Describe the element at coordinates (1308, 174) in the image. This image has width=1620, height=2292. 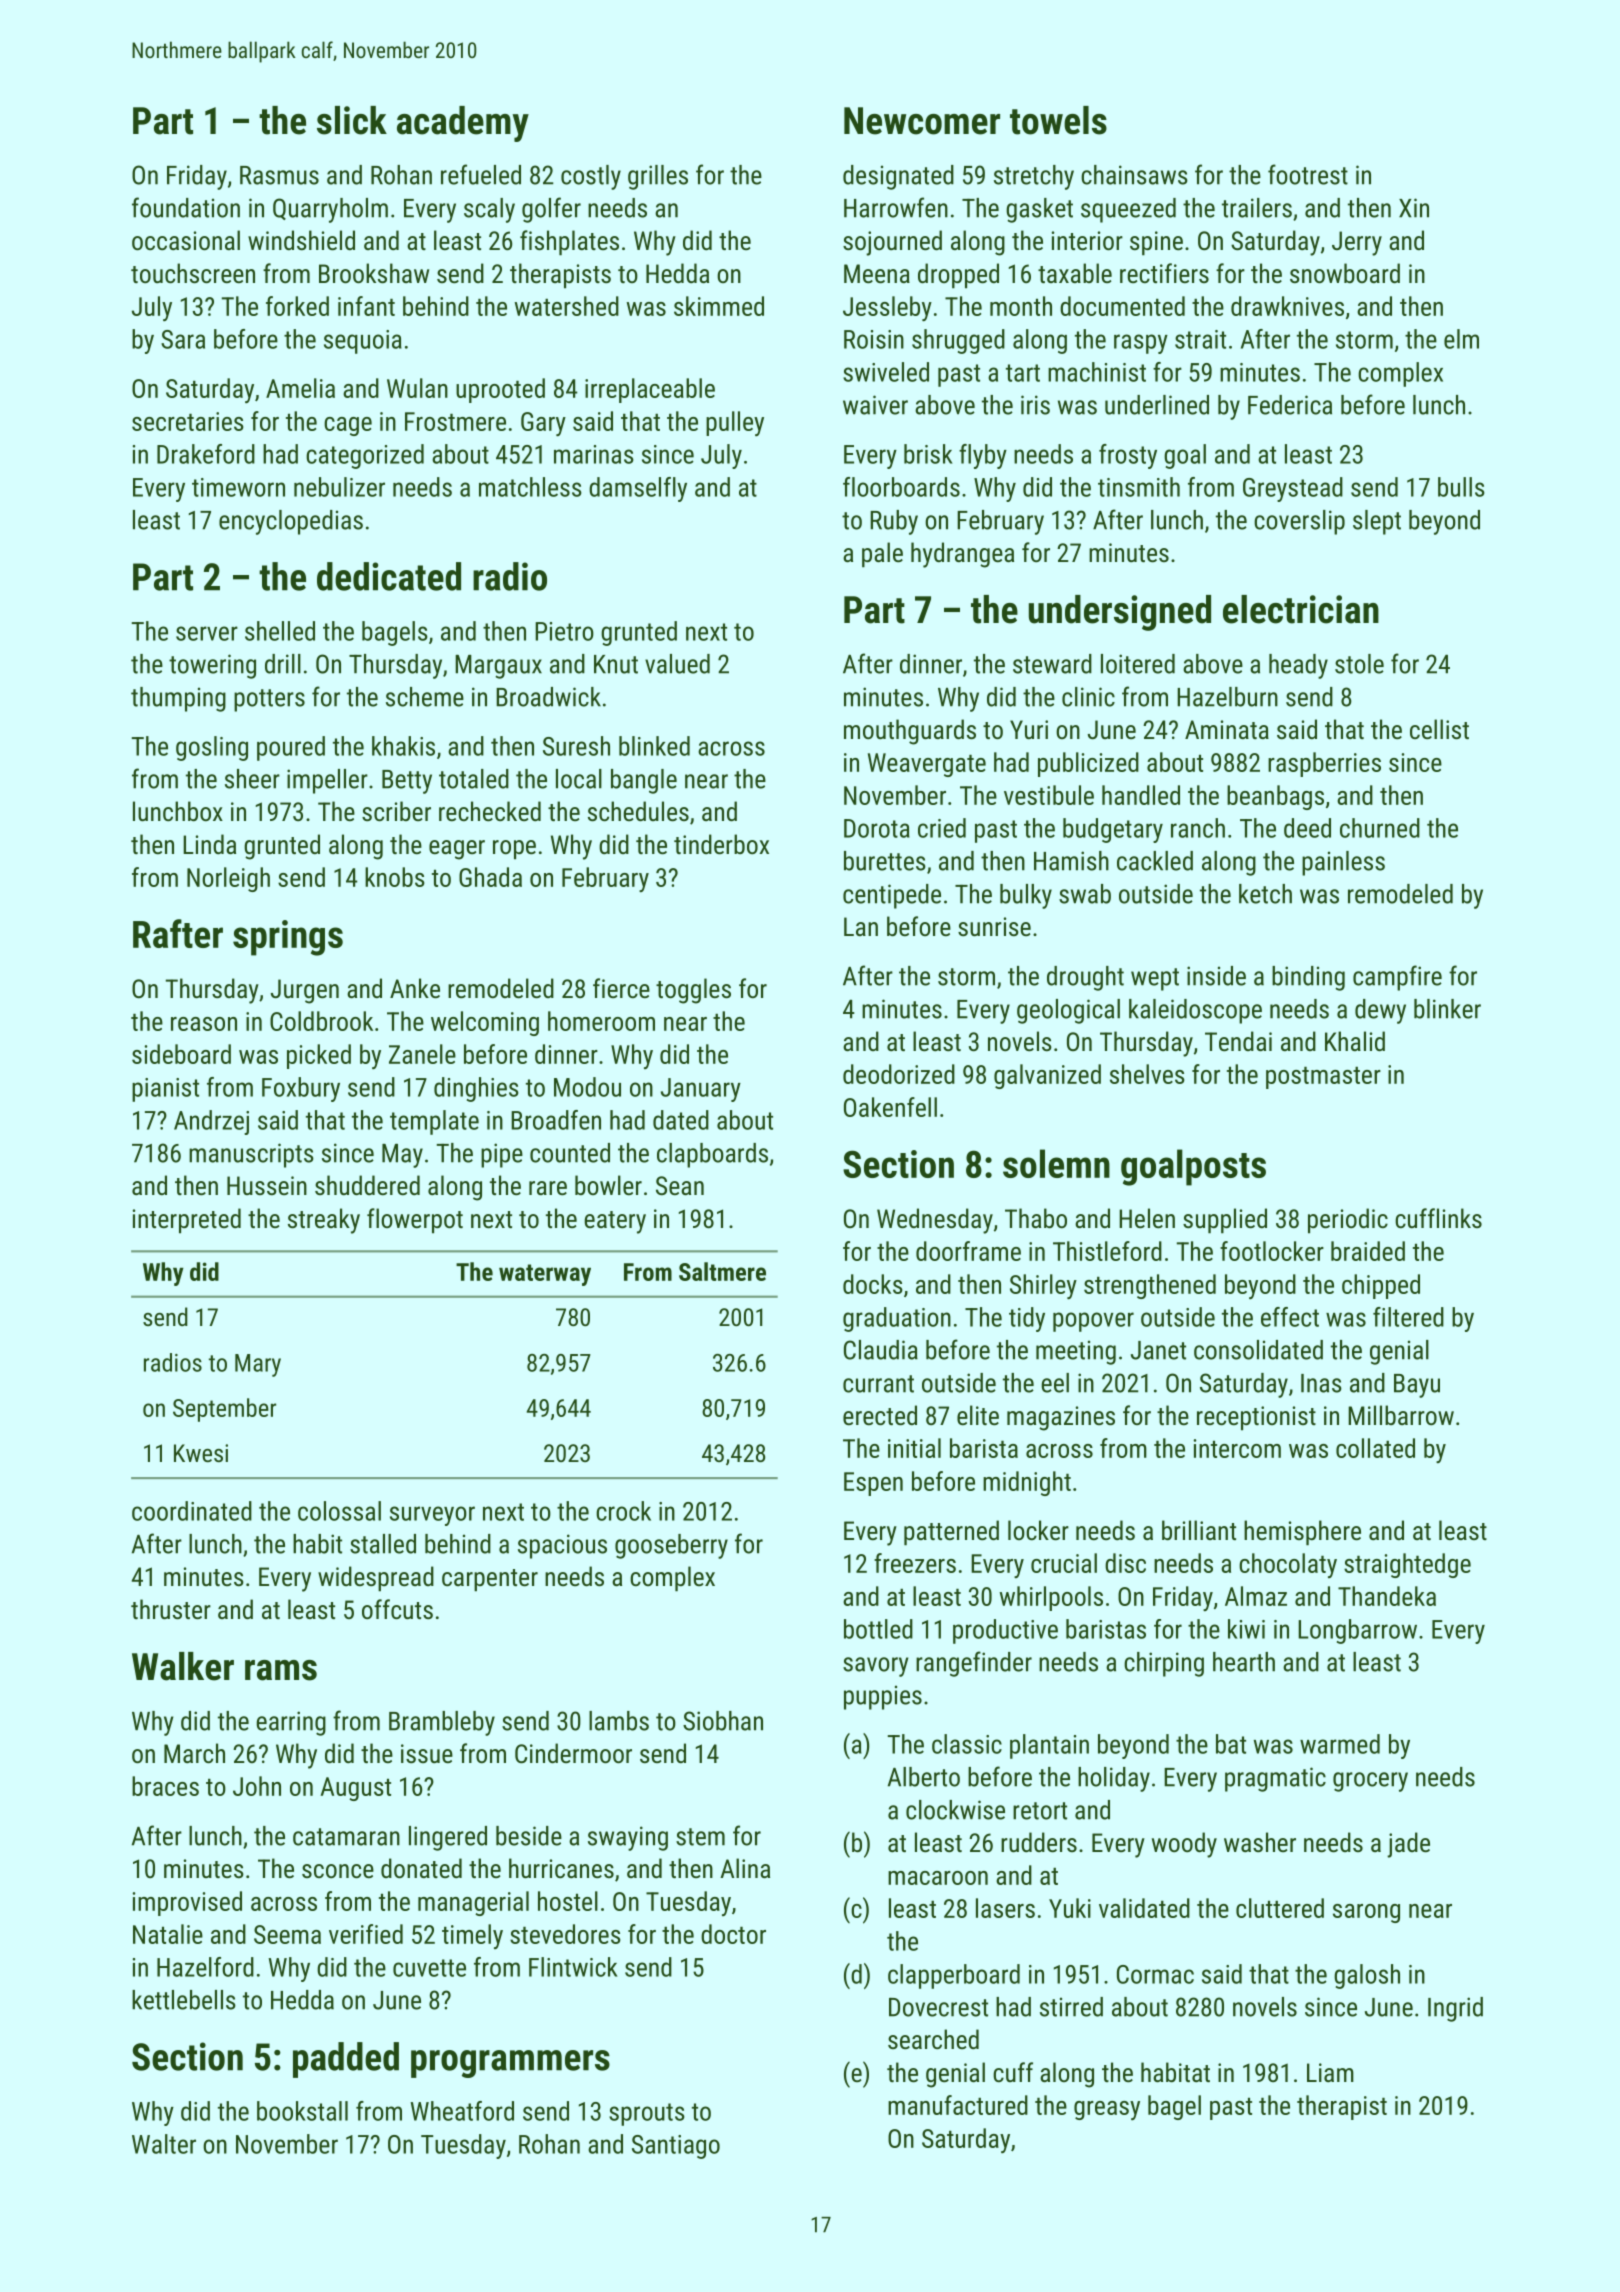
I see `footrest` at that location.
